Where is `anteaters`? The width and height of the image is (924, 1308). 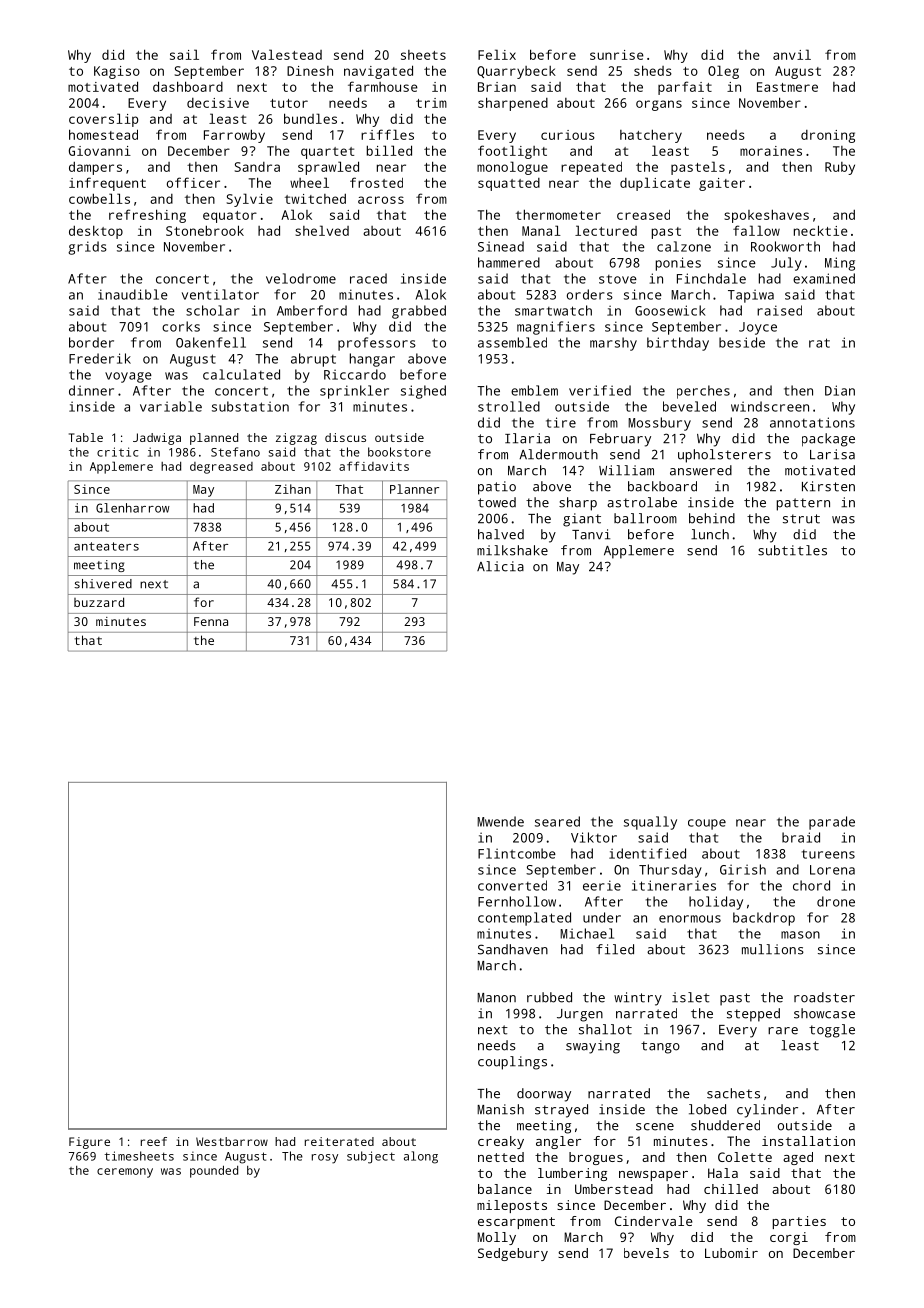
anteaters is located at coordinates (106, 546).
